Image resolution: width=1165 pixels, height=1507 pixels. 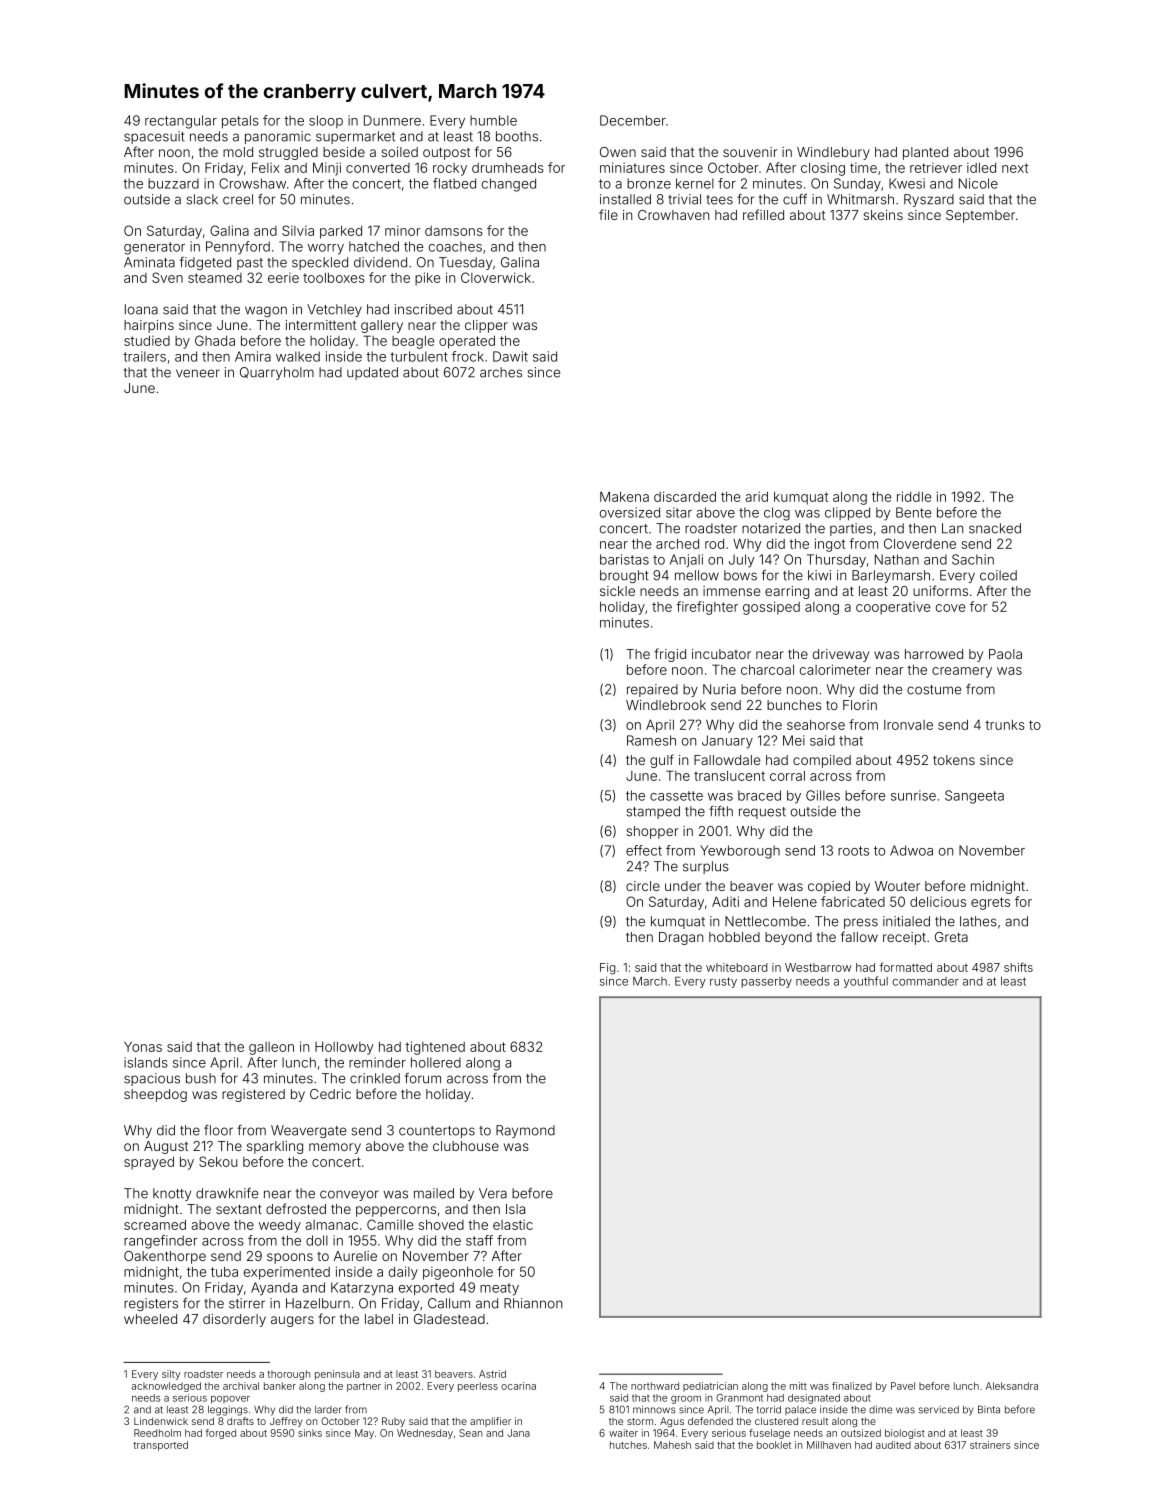 I want to click on spacesuit, so click(x=154, y=137).
